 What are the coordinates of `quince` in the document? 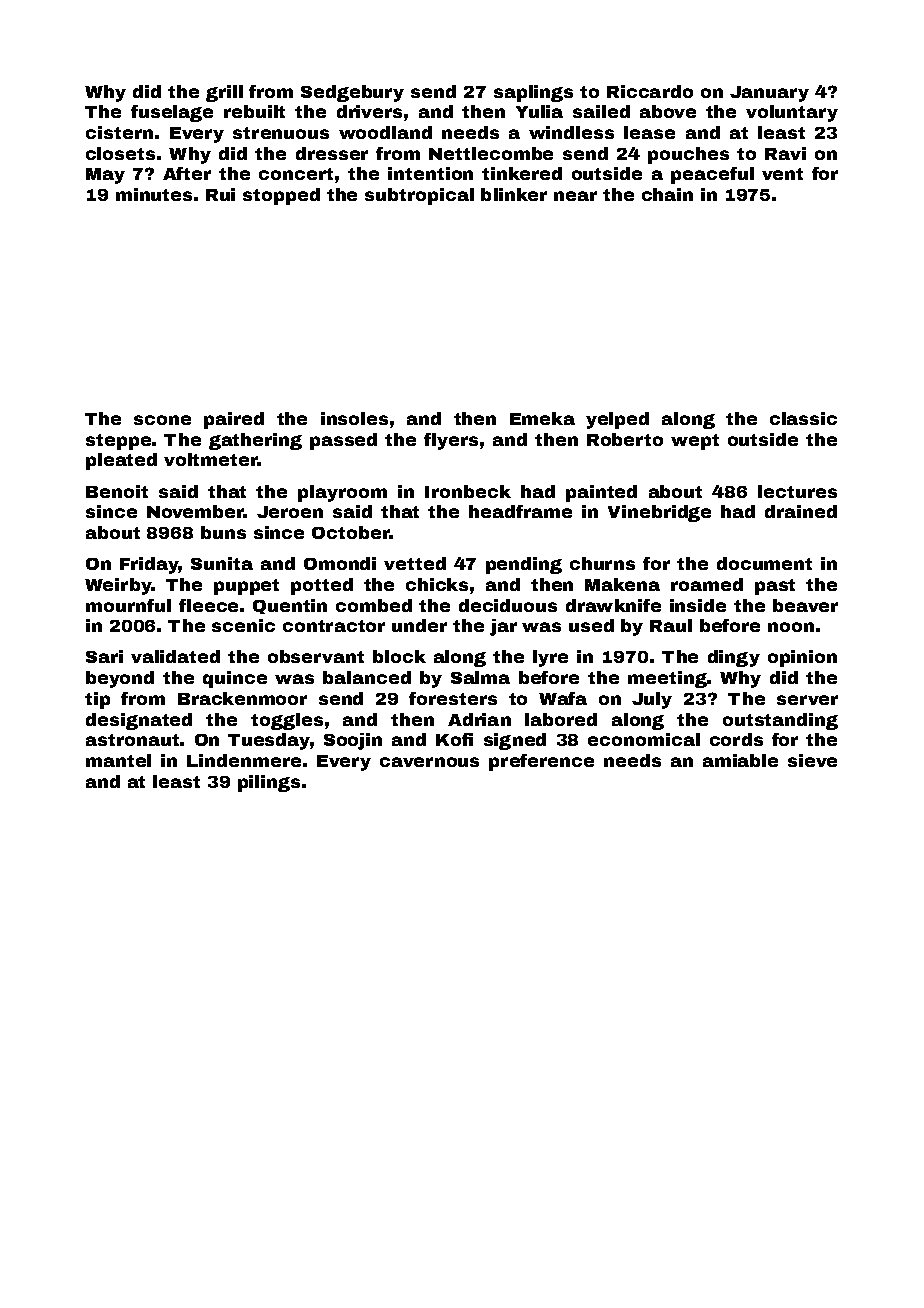 It's located at (235, 679).
